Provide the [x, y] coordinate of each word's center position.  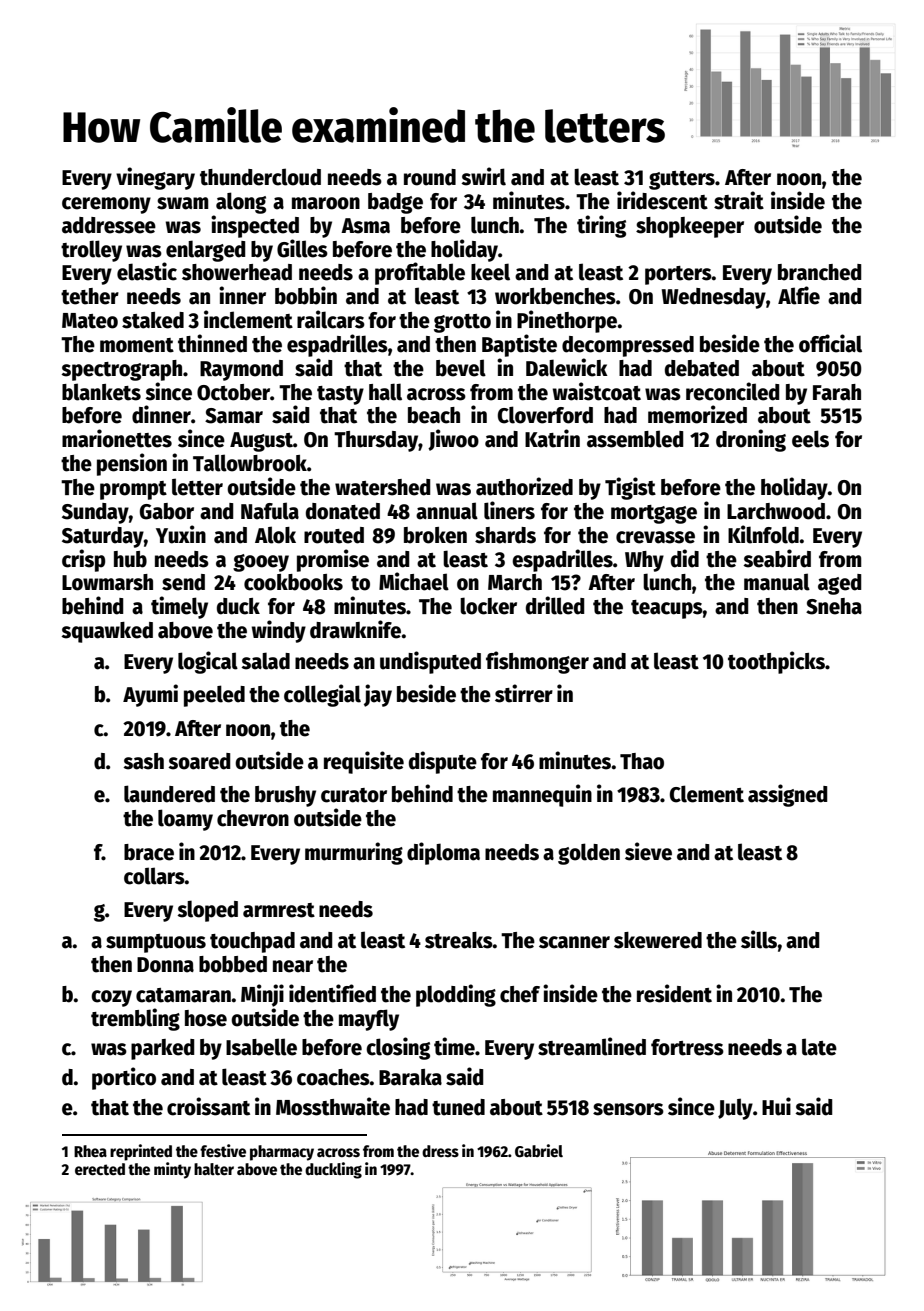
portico [124, 1078]
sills [759, 939]
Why [644, 561]
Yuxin [181, 534]
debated [702, 368]
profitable [420, 273]
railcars [331, 319]
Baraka [410, 1077]
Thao [642, 761]
